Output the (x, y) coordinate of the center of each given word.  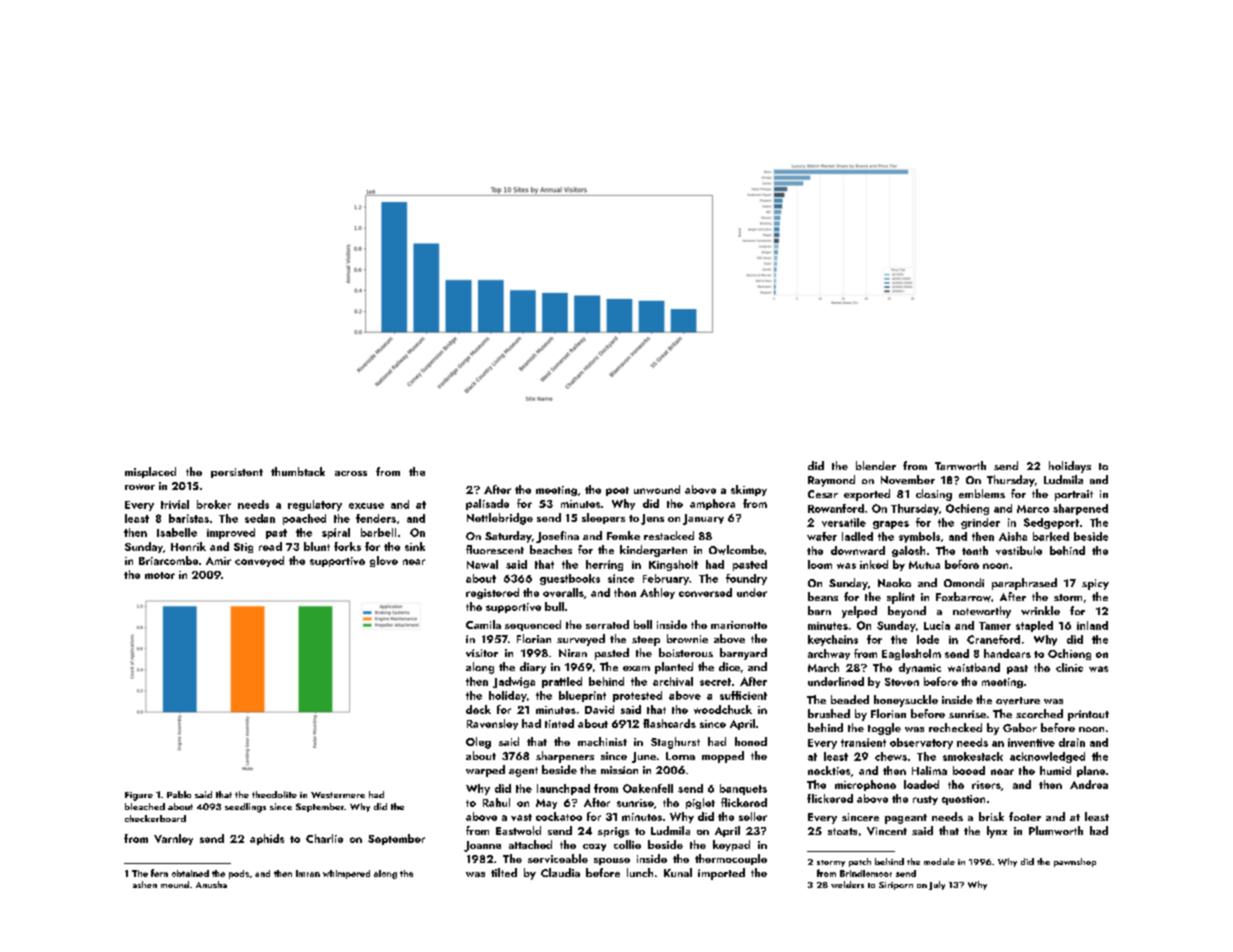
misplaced (150, 472)
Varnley (173, 839)
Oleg (478, 743)
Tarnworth (960, 465)
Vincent (887, 831)
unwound (657, 489)
